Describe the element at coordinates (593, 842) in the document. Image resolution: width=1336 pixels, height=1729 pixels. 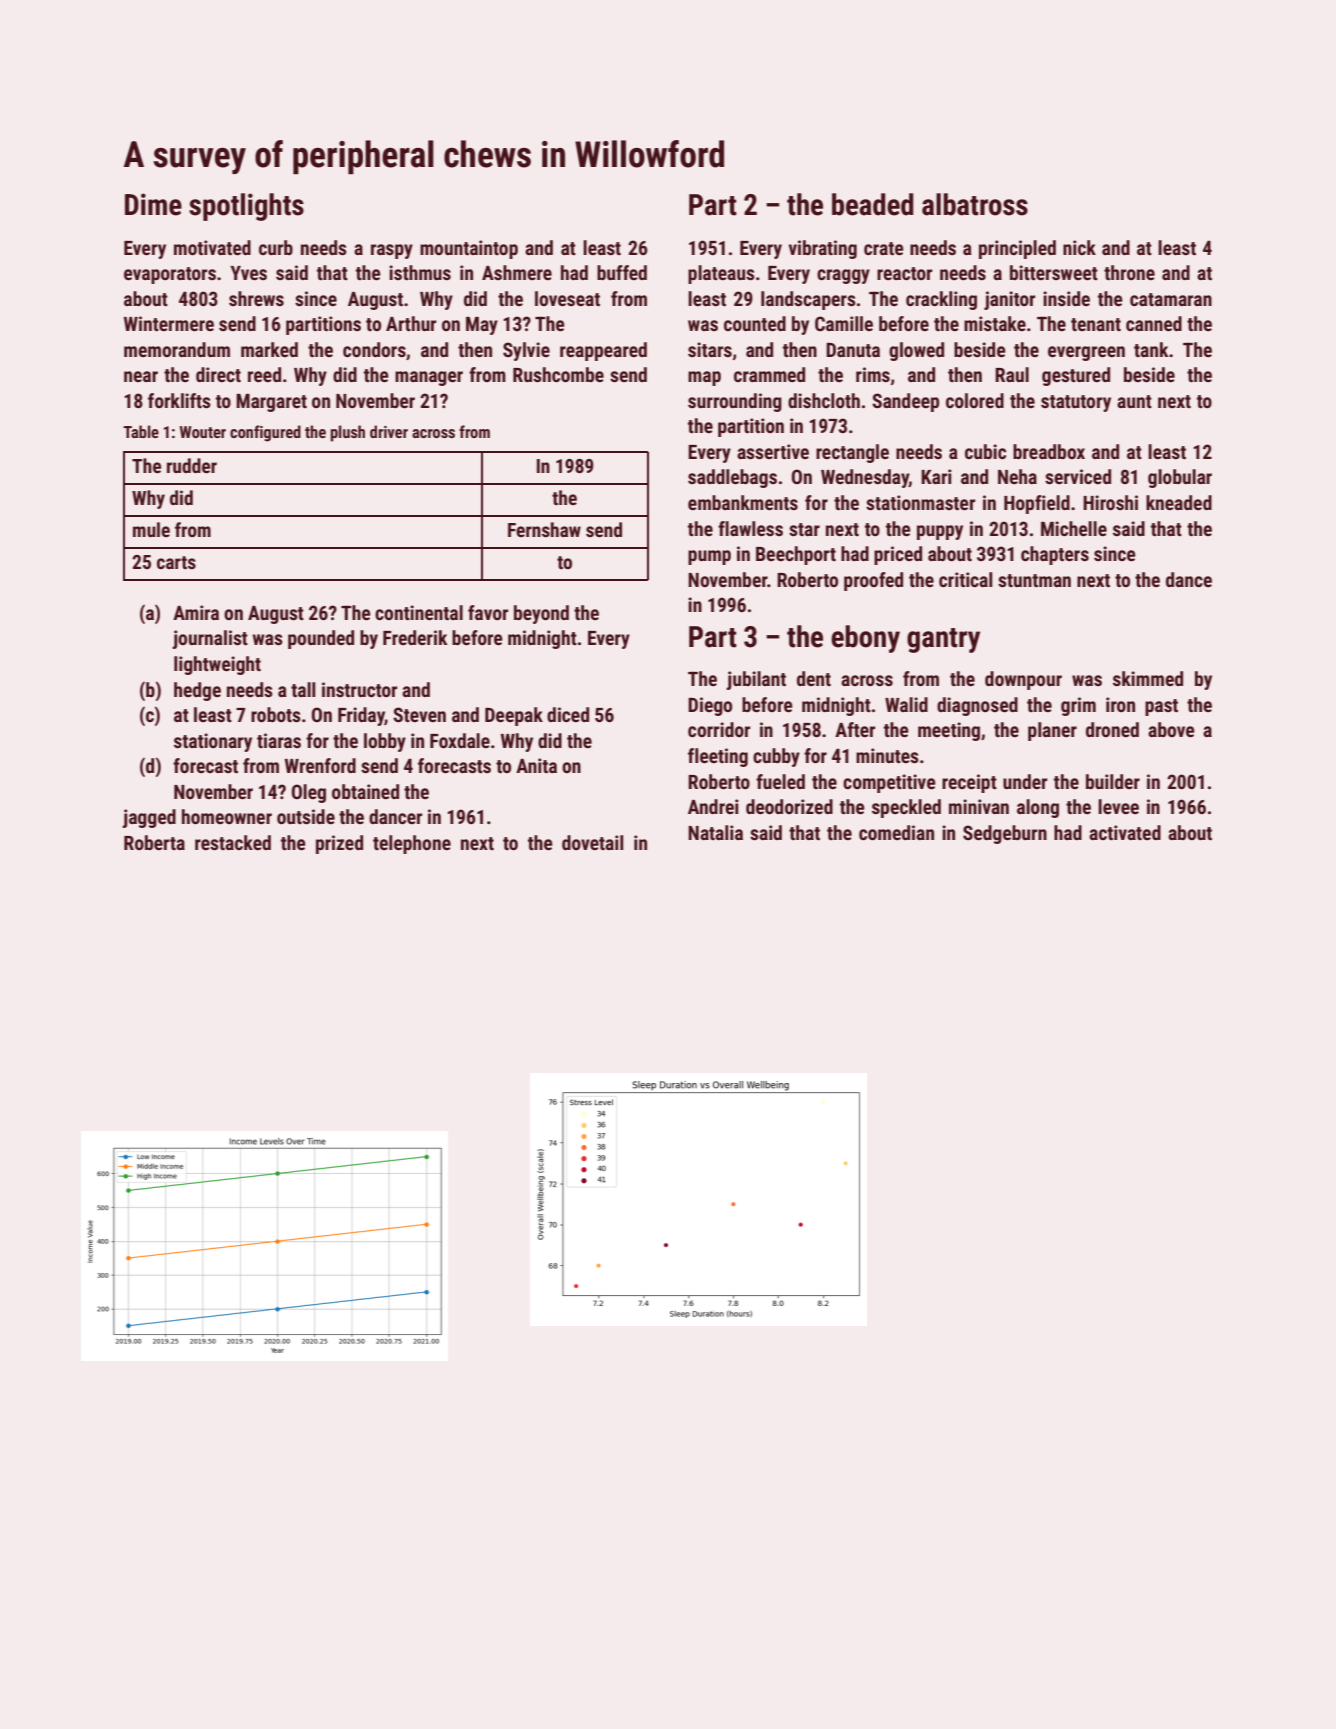
I see `dovetail` at that location.
